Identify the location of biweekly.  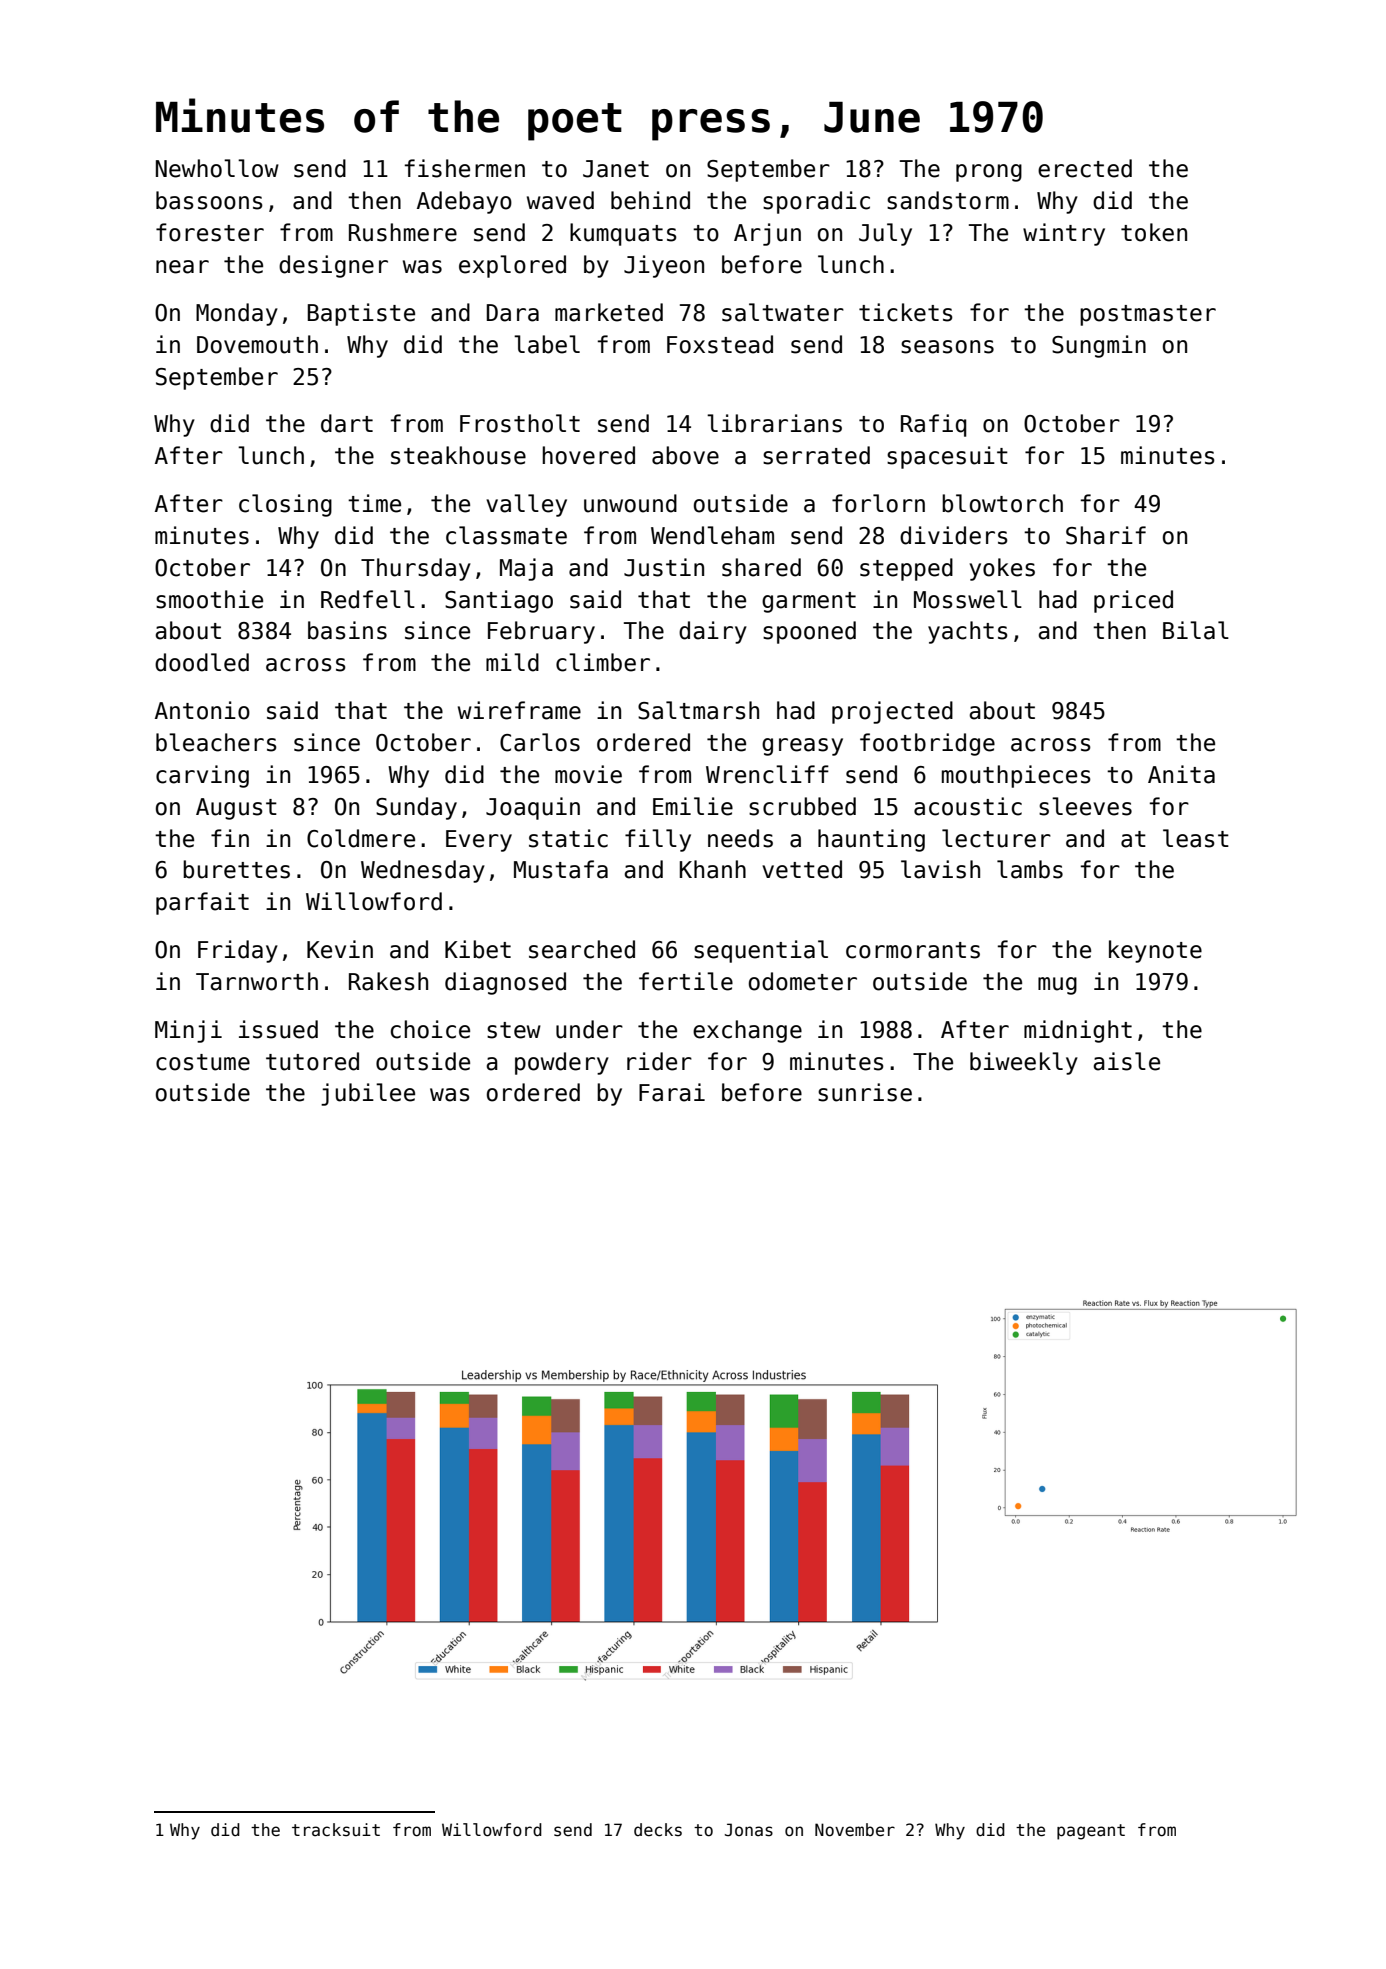
(1024, 1063).
